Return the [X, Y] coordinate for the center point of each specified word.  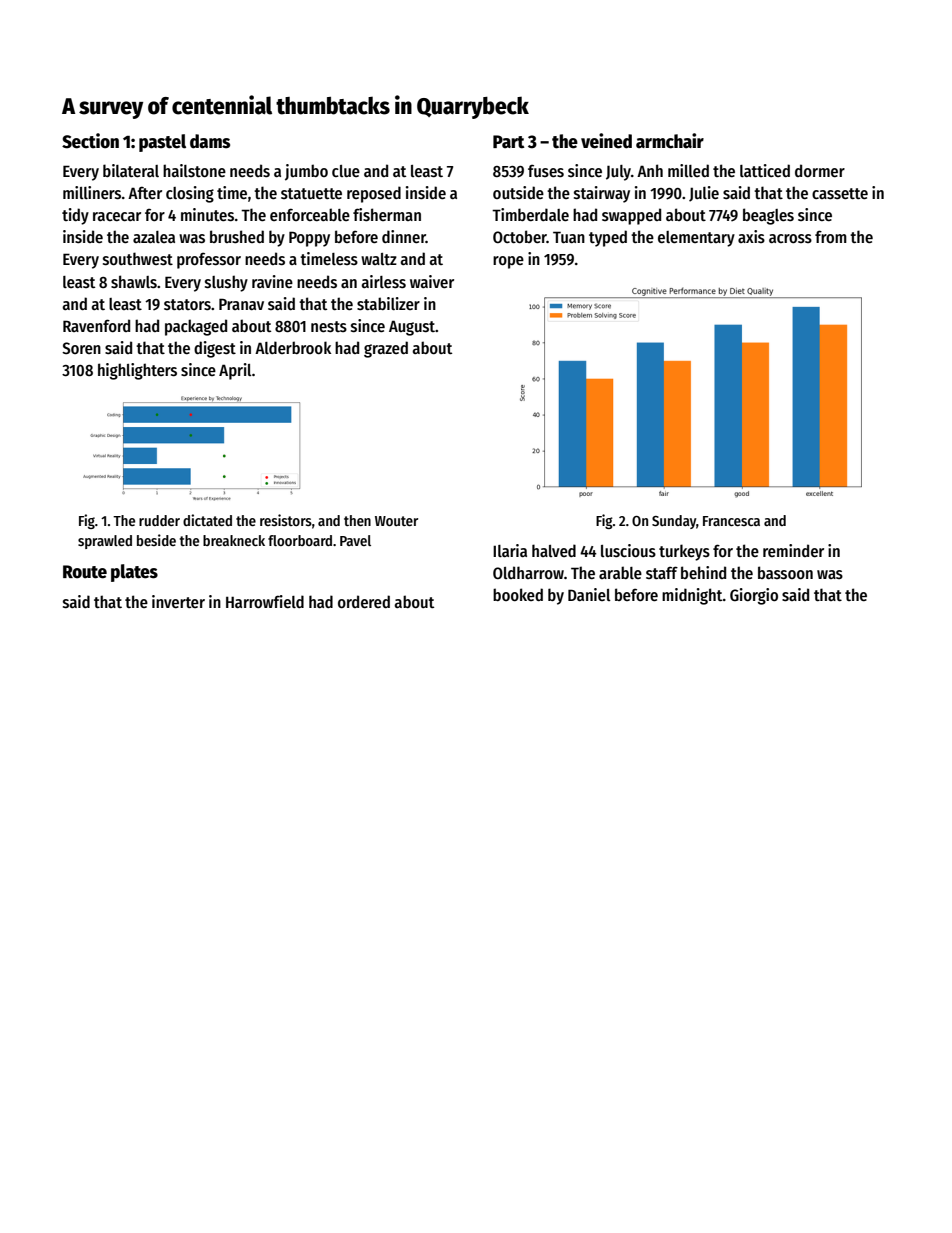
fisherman [387, 215]
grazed [386, 349]
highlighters [137, 371]
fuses [546, 171]
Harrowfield [265, 601]
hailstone [194, 171]
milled [688, 170]
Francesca [731, 521]
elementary [696, 239]
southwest [138, 259]
